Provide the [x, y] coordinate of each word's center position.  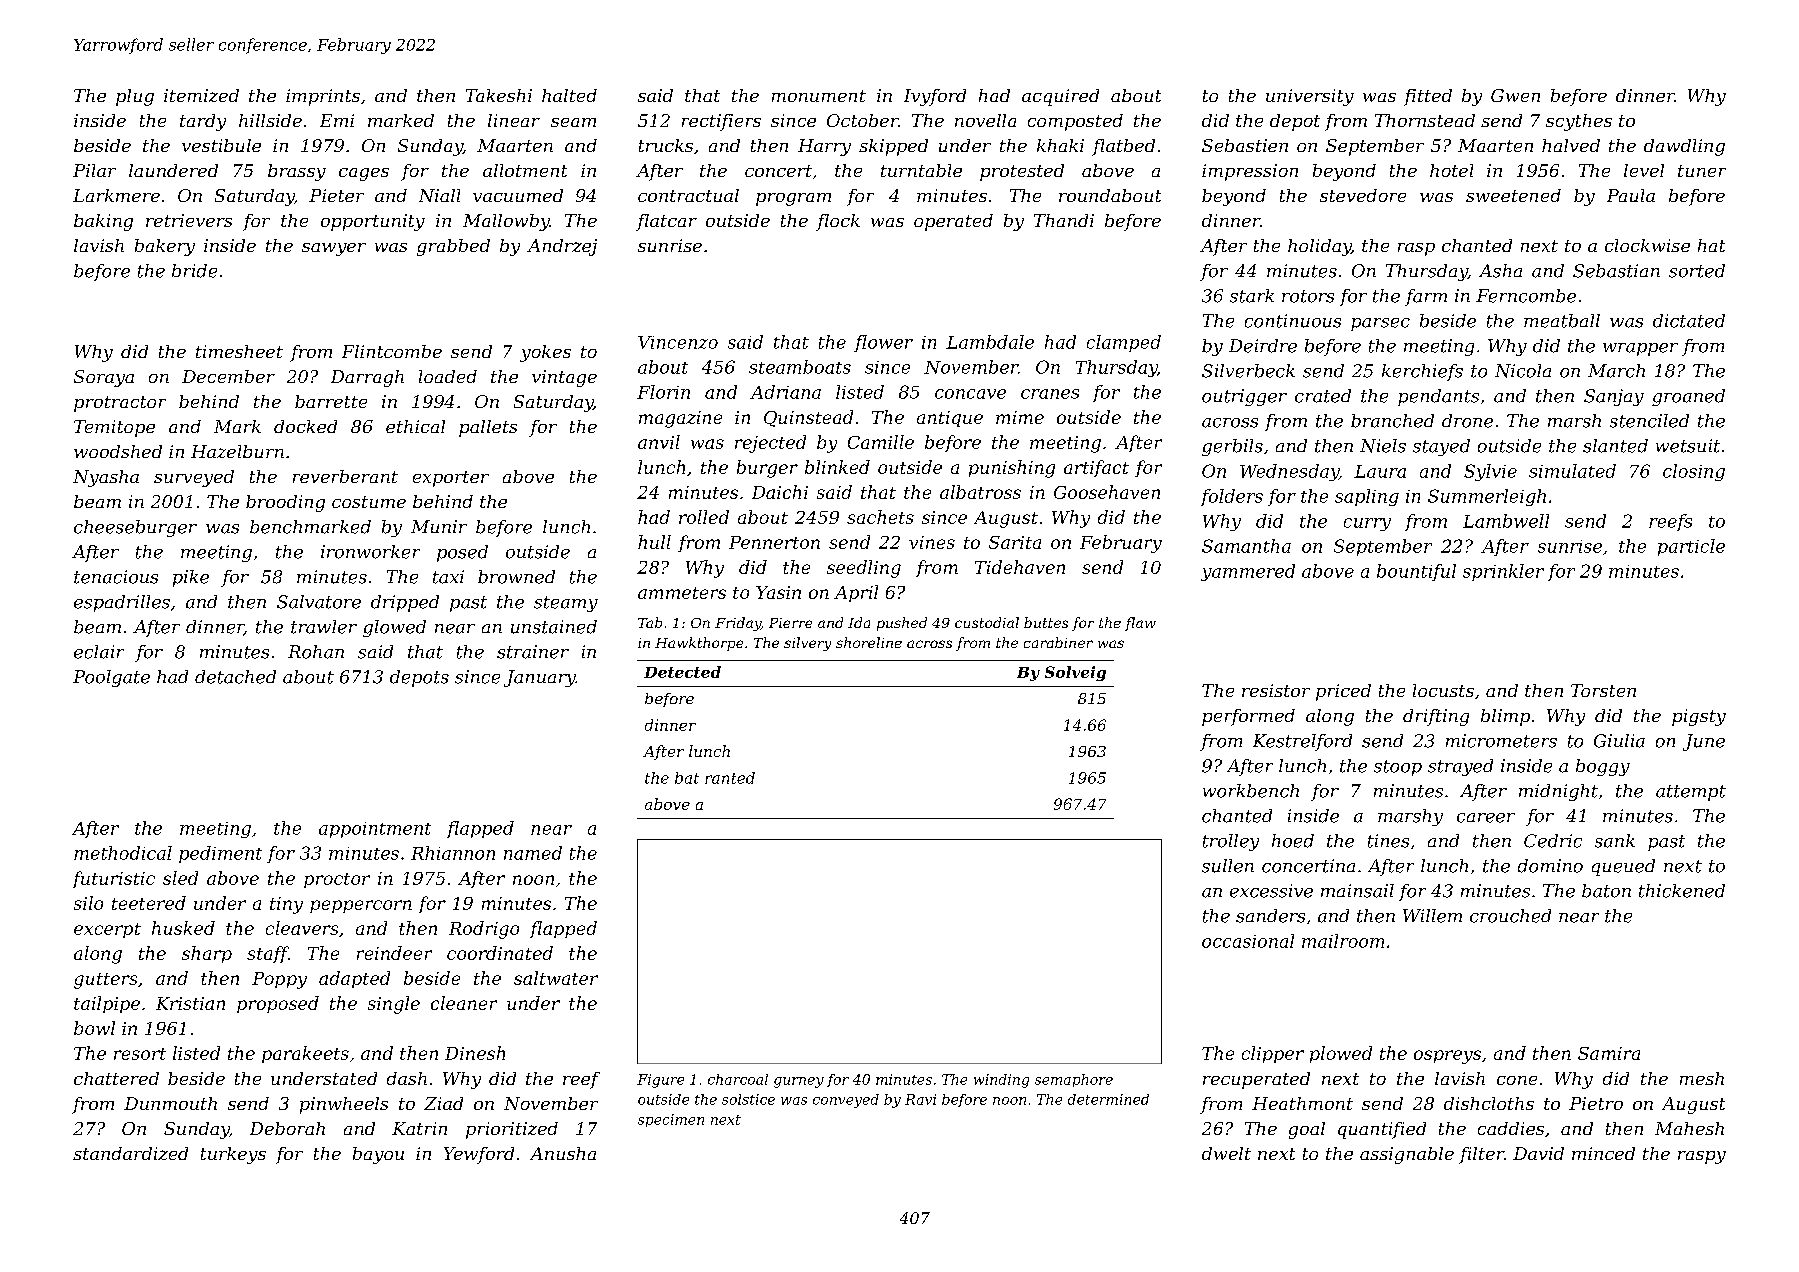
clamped [1124, 343]
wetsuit [1688, 446]
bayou [378, 1155]
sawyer [334, 249]
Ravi [920, 1099]
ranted [730, 778]
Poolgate [111, 678]
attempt [1691, 793]
